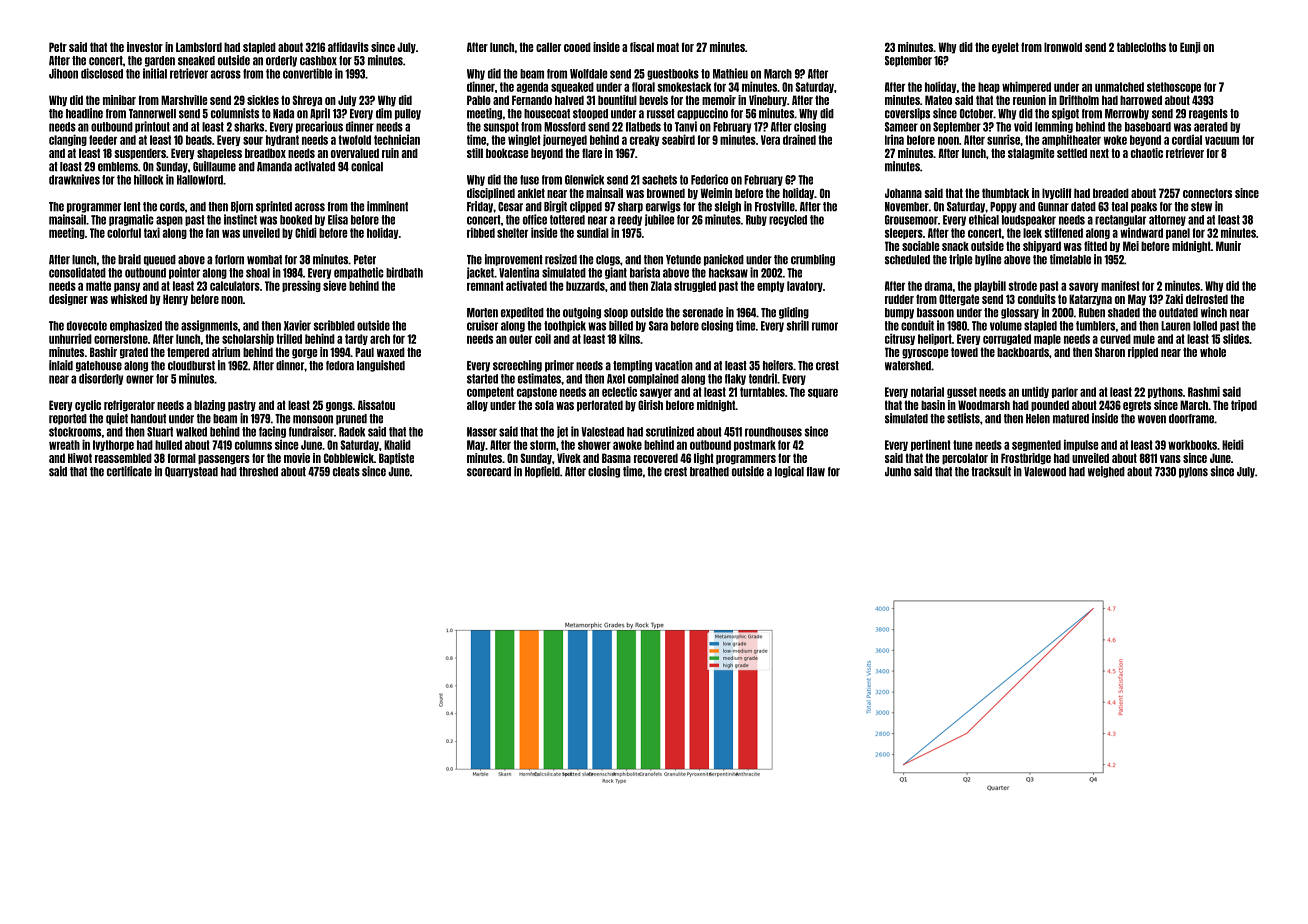 The height and width of the page is (924, 1308). What do you see at coordinates (340, 366) in the page?
I see `fedora` at bounding box center [340, 366].
